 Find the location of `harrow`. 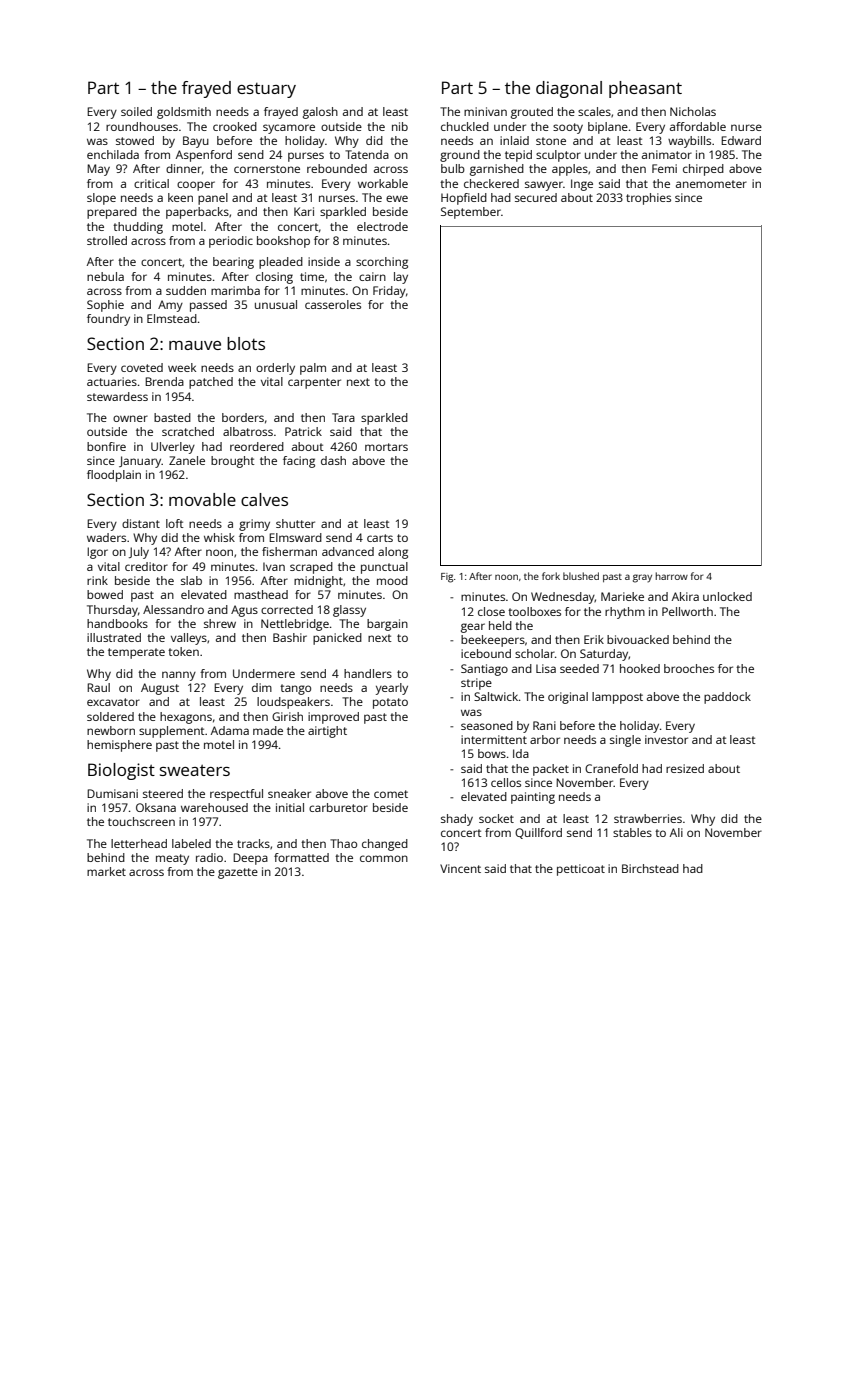

harrow is located at coordinates (671, 576).
